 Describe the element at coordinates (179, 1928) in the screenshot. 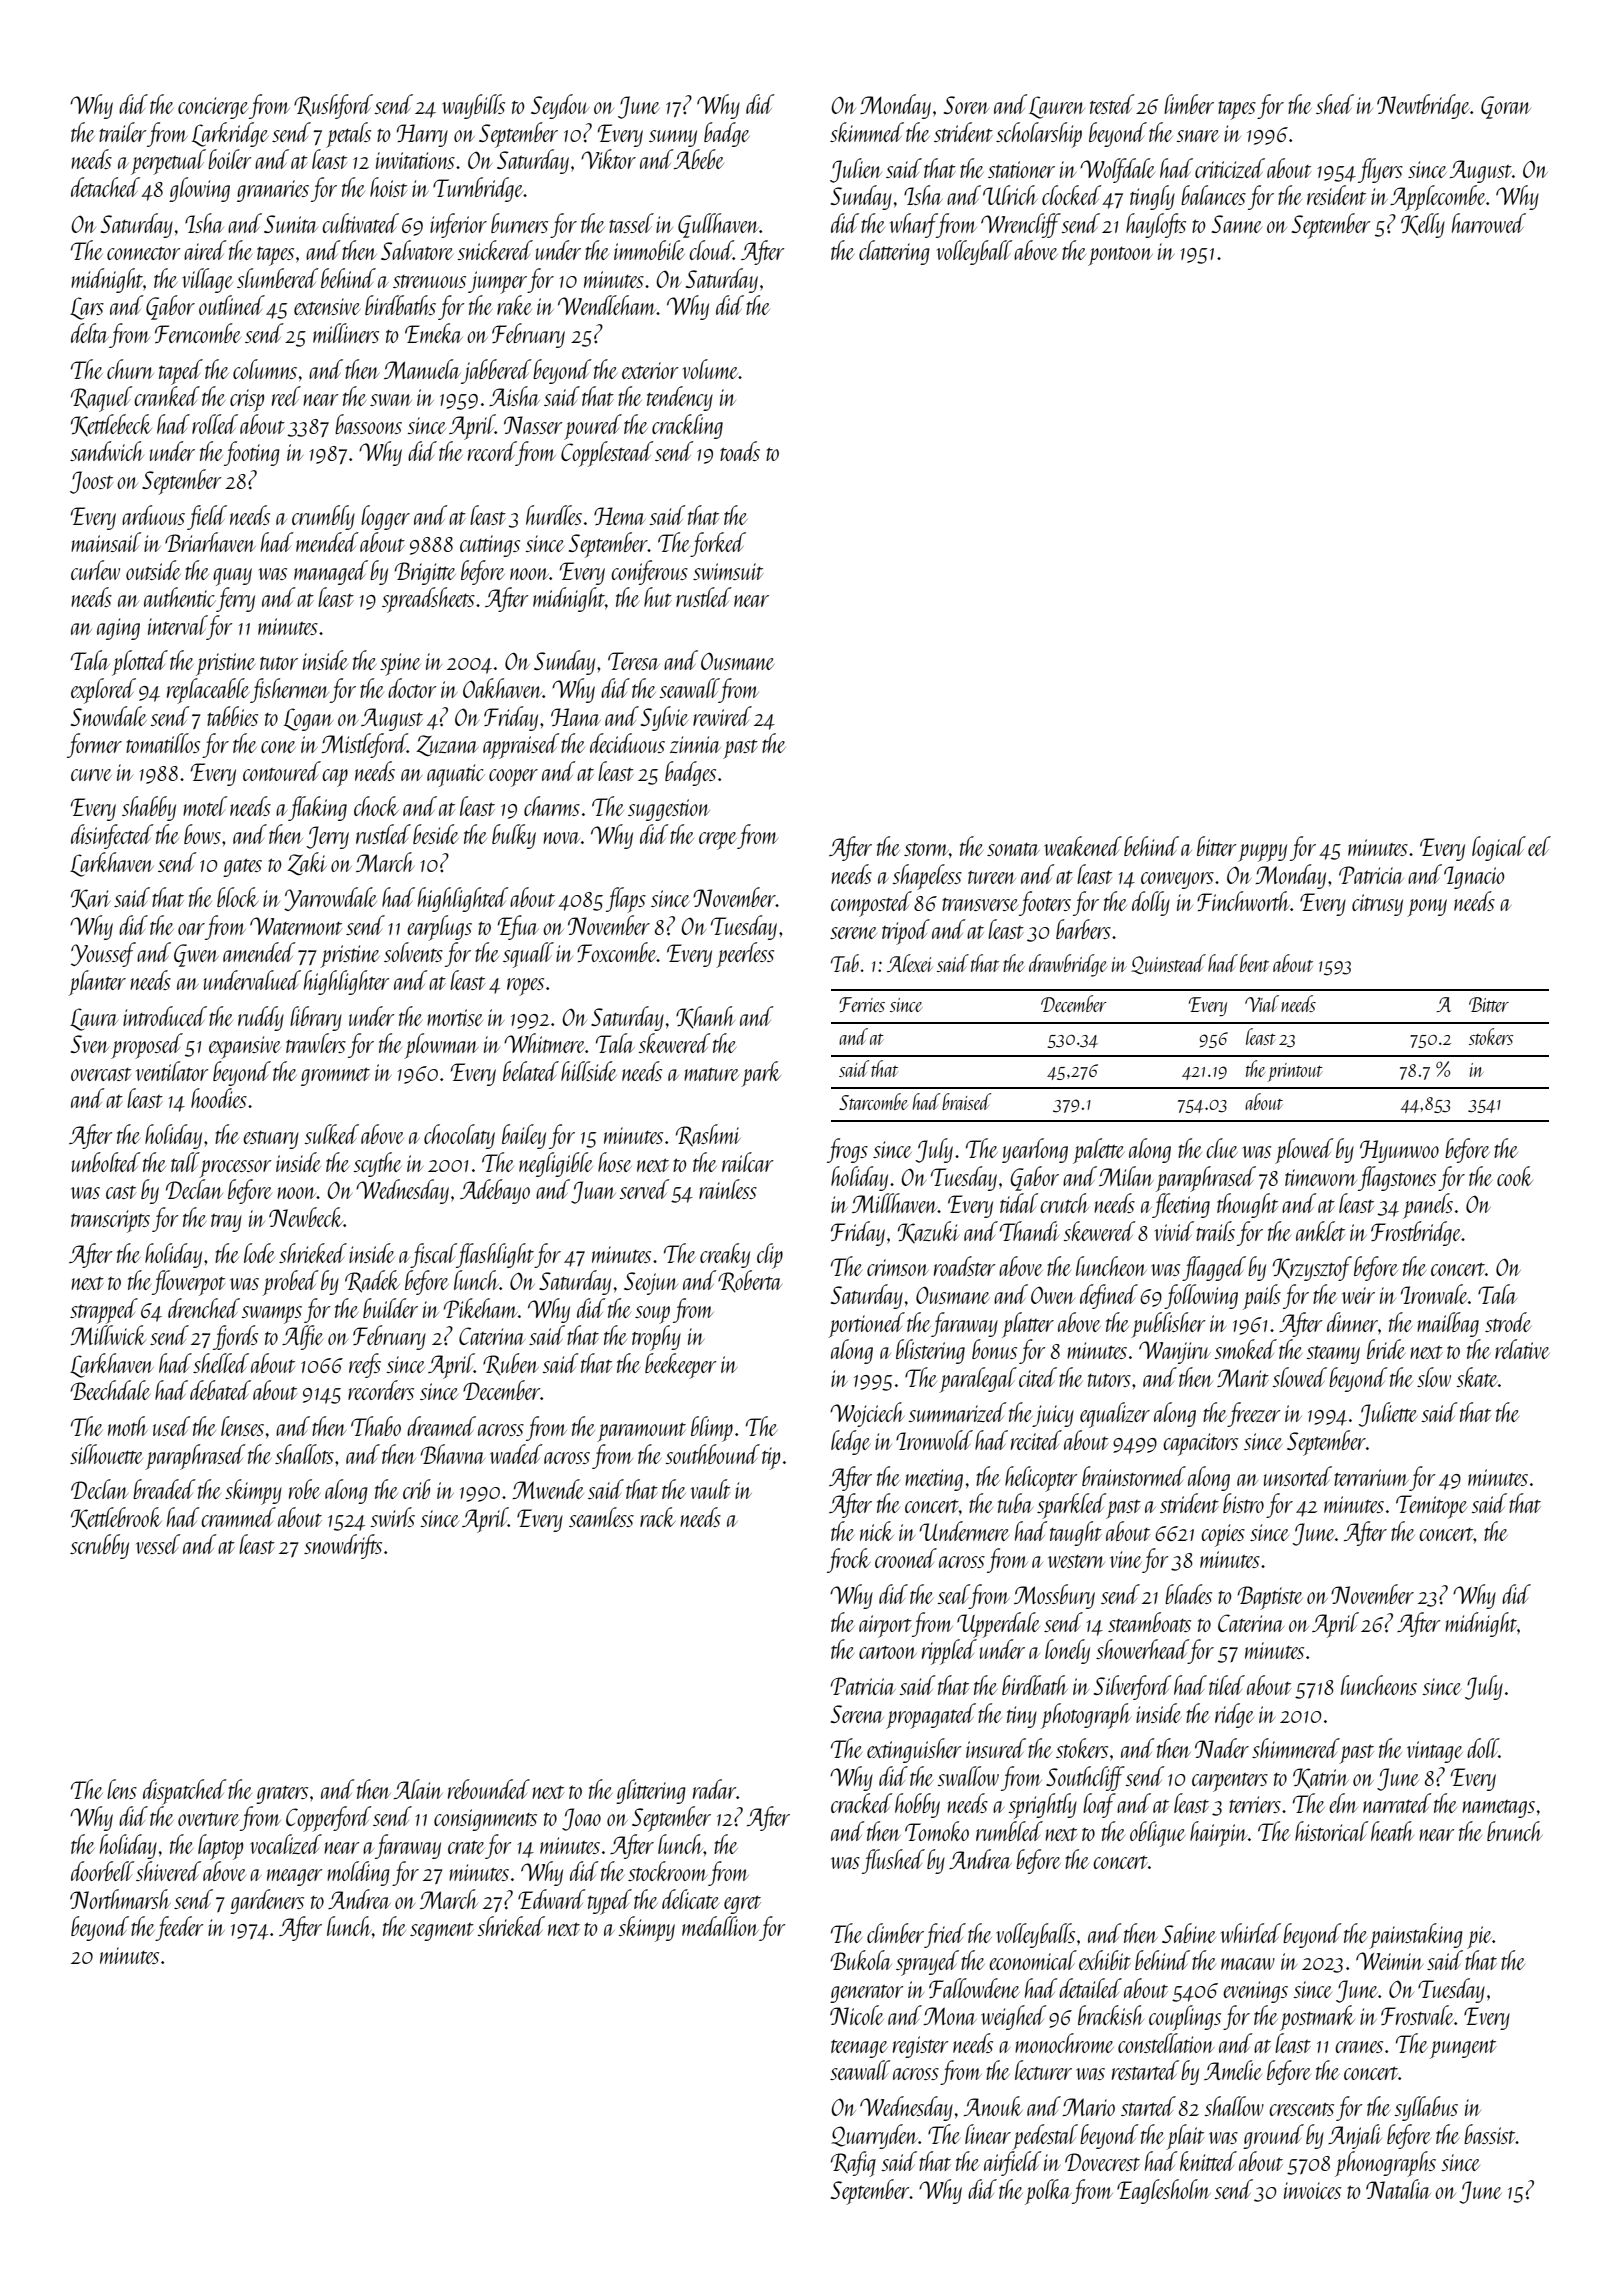

I see `feeder` at that location.
